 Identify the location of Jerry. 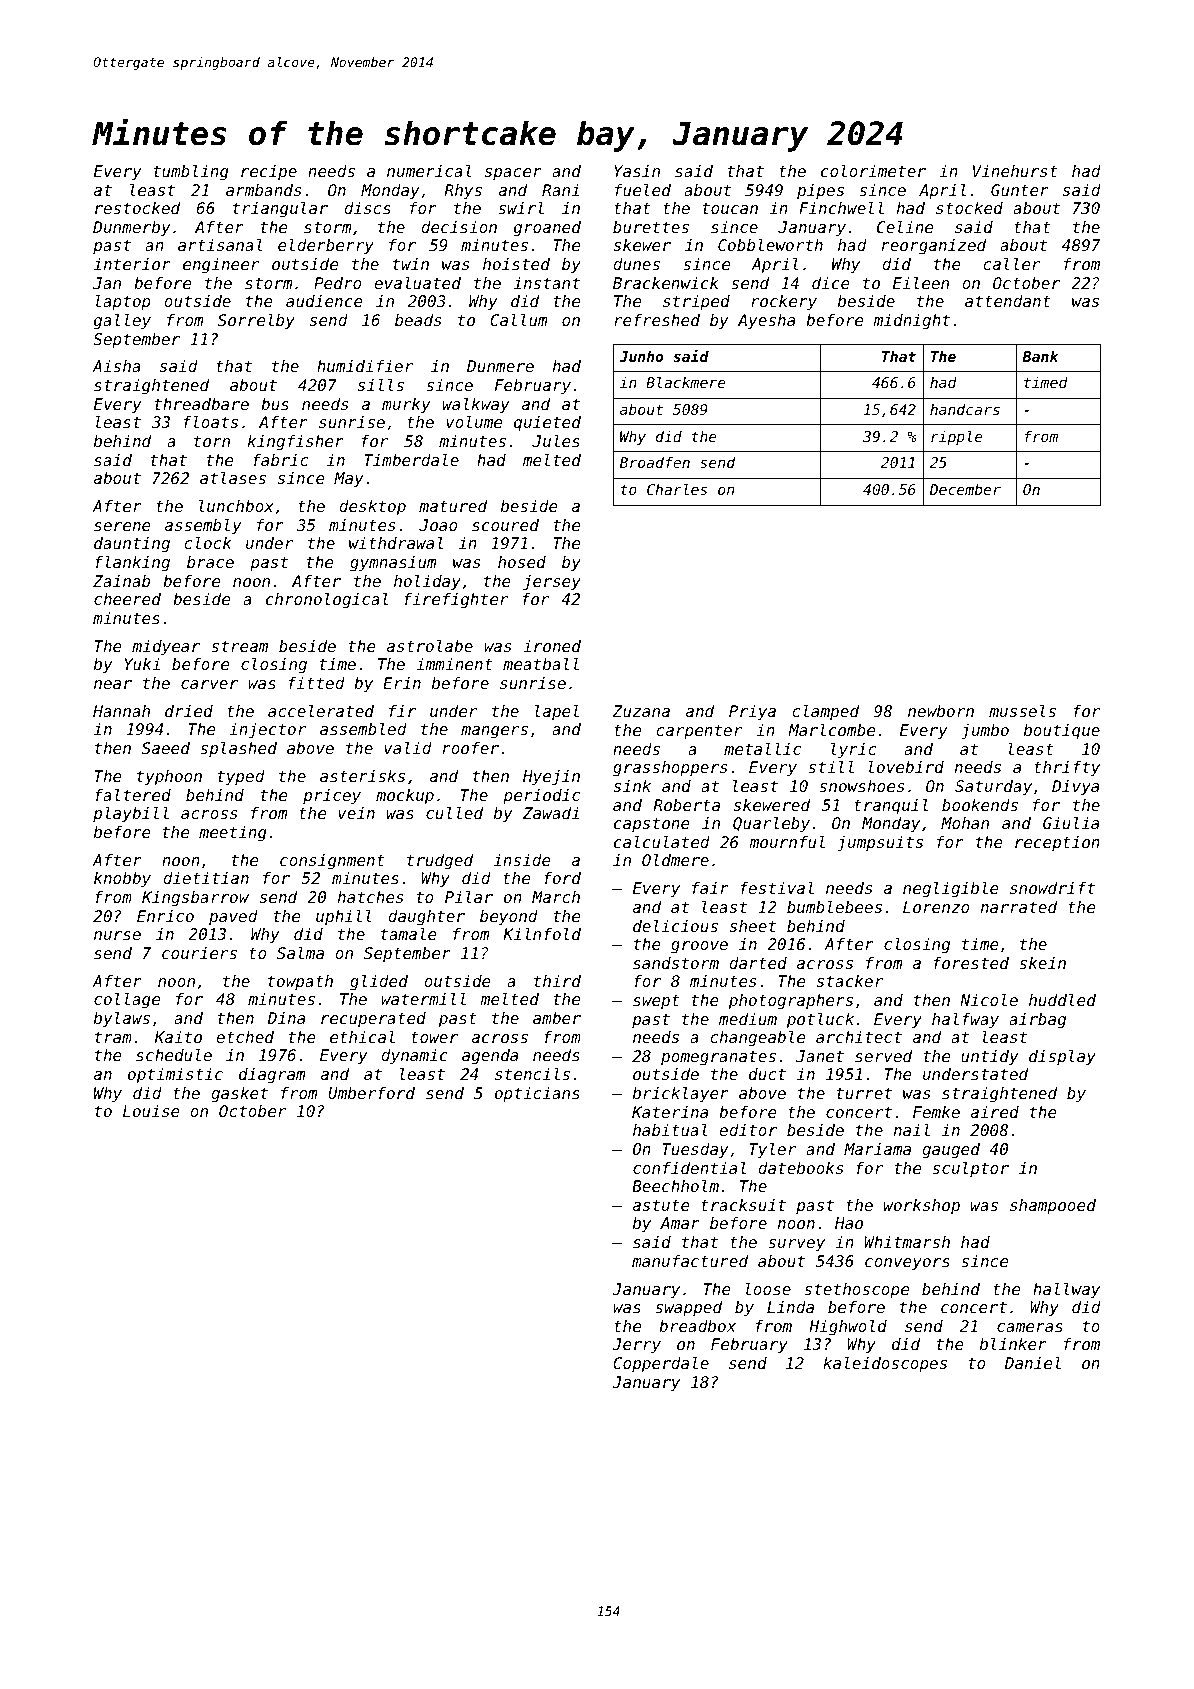
(636, 1346).
